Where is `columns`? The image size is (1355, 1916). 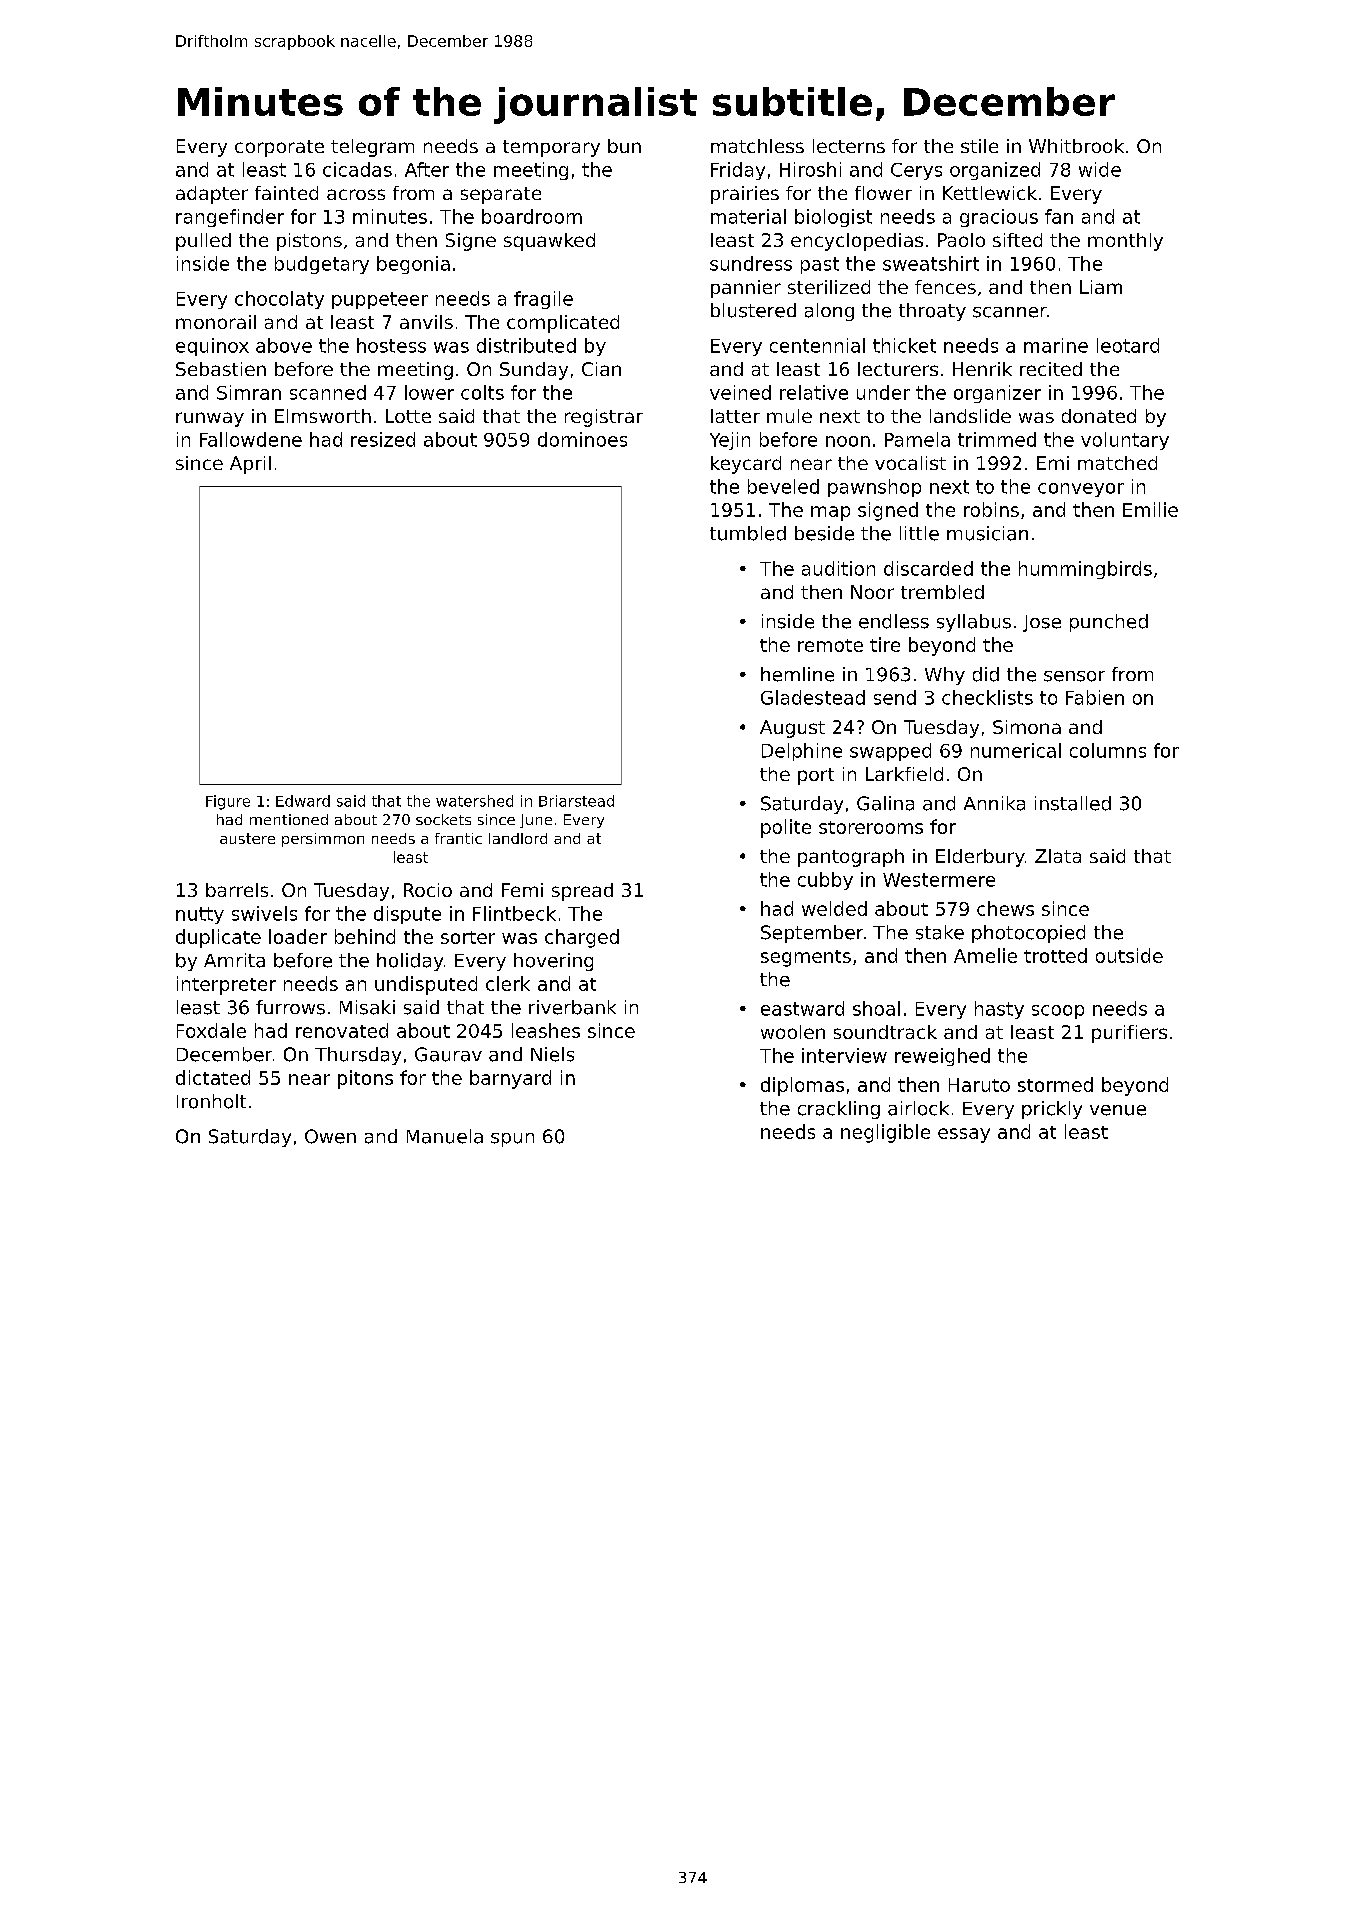 columns is located at coordinates (1108, 750).
